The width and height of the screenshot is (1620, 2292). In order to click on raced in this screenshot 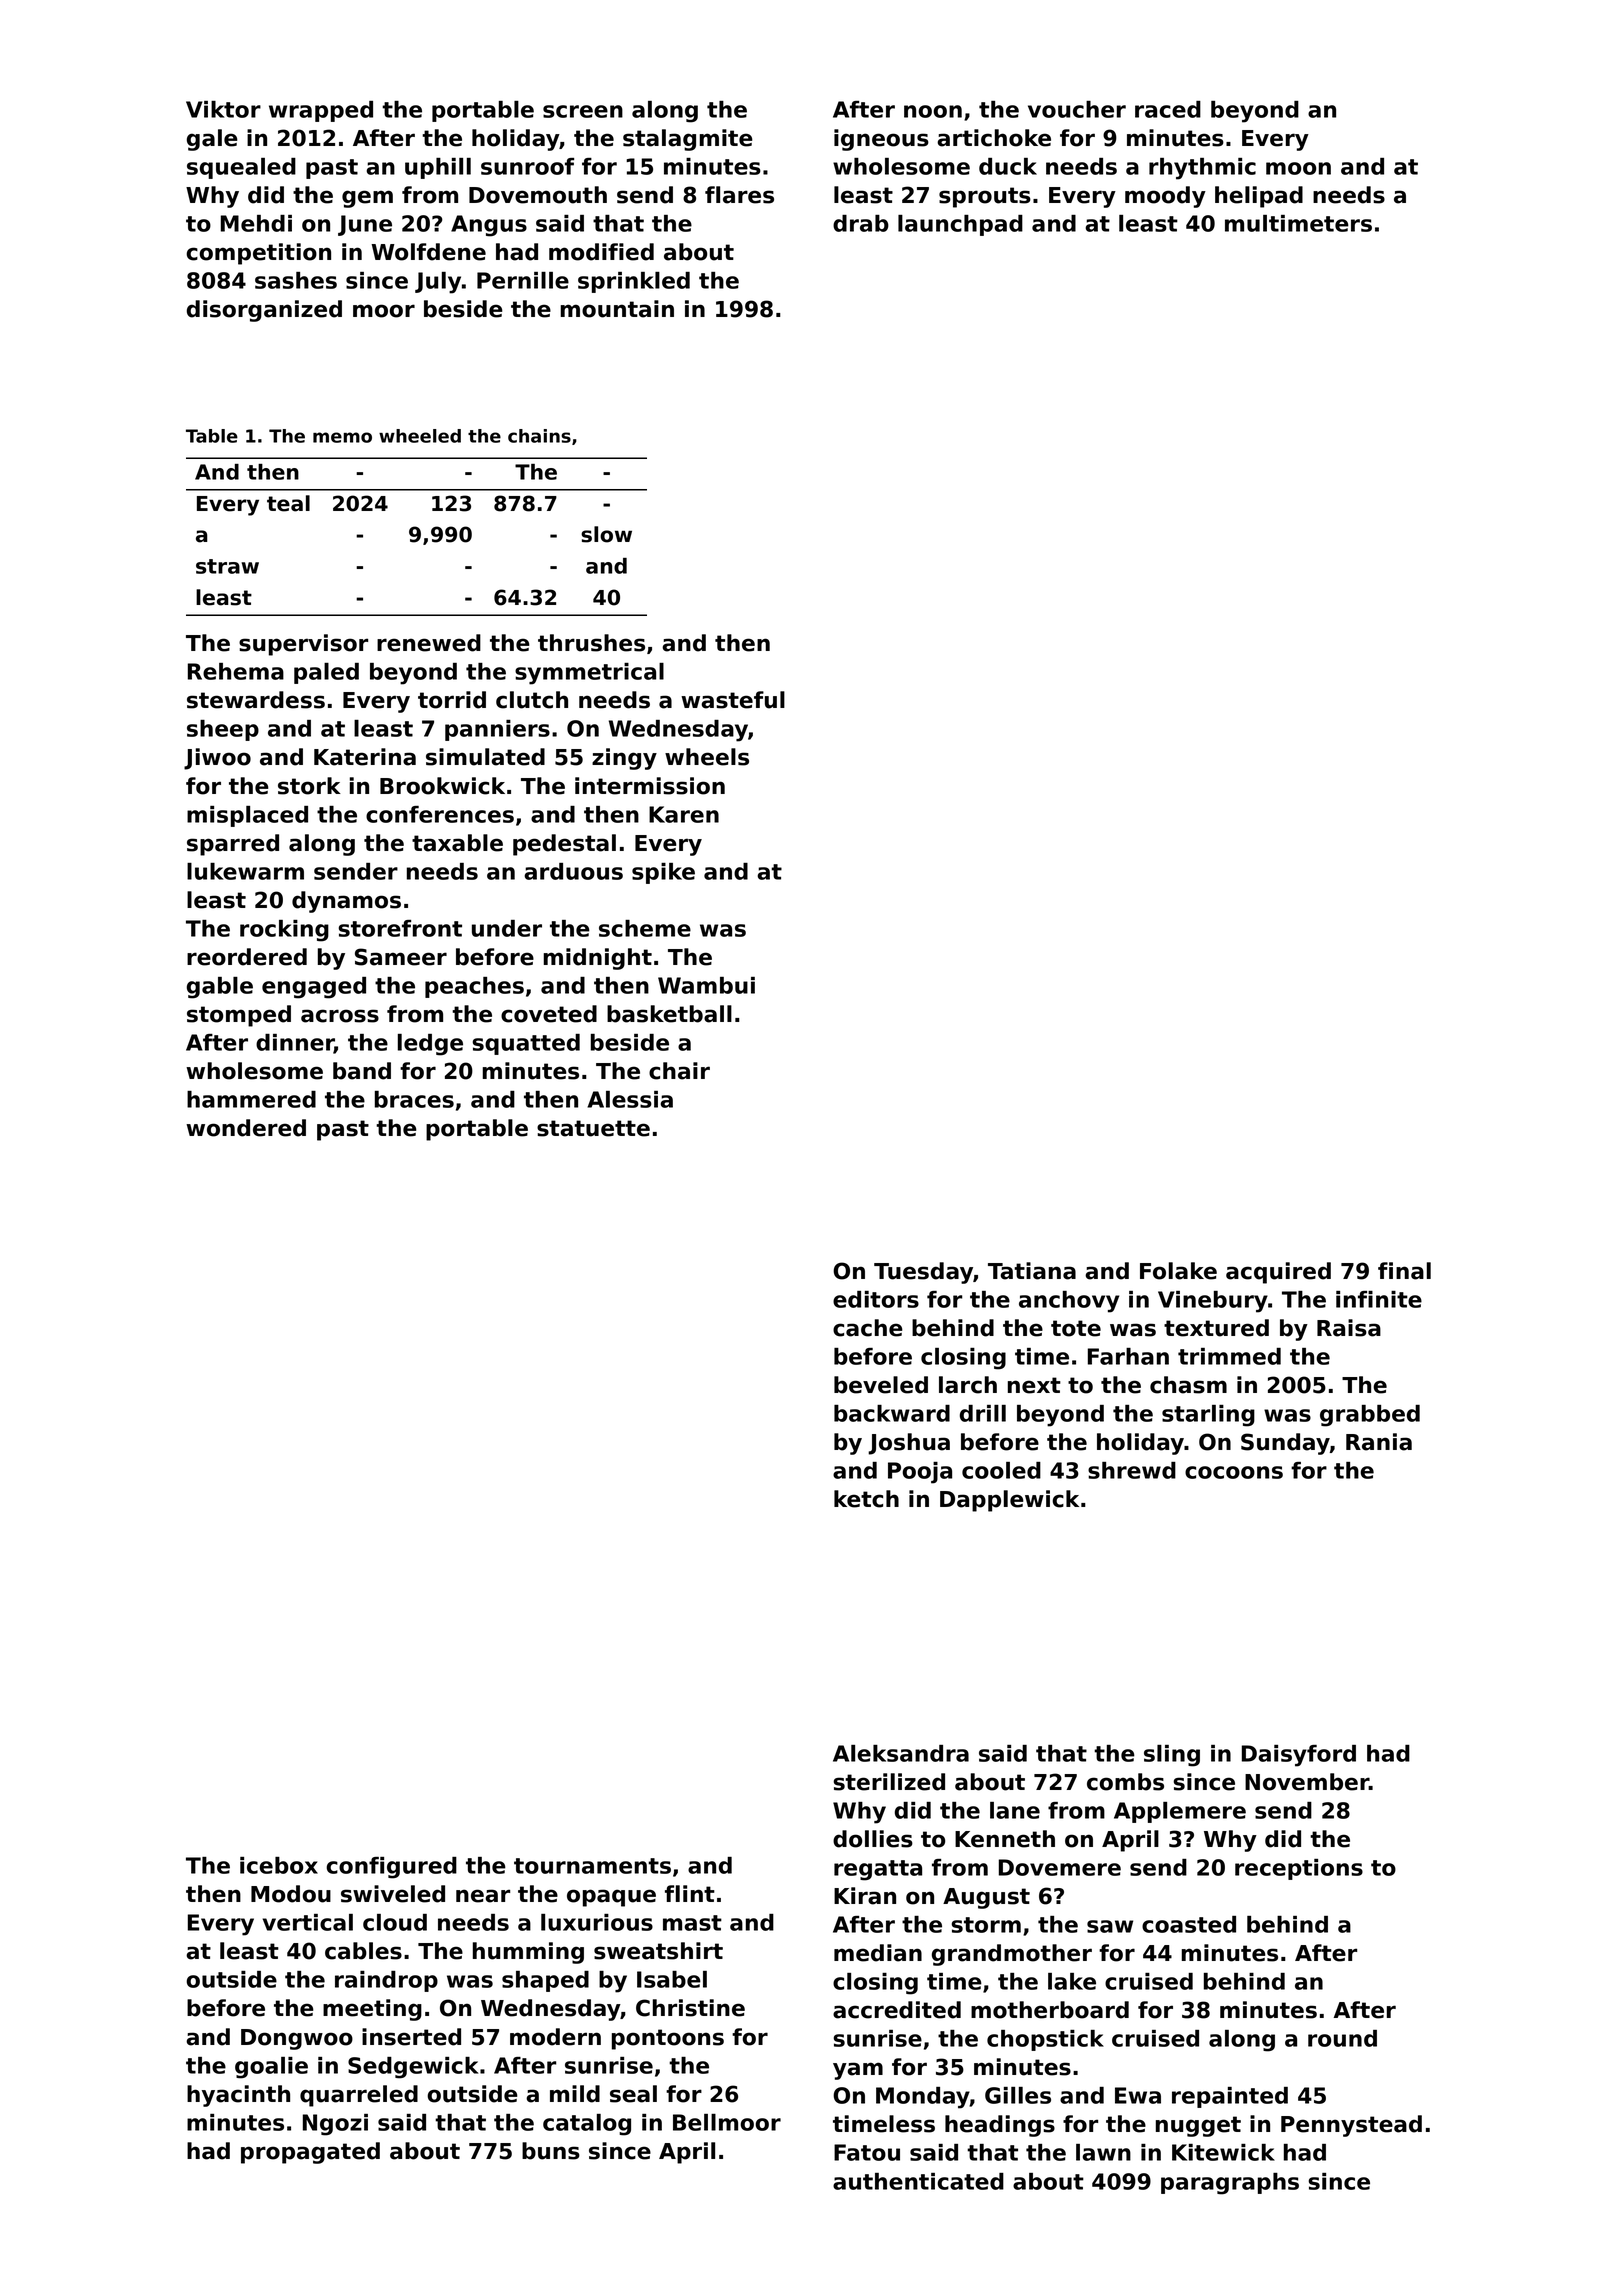, I will do `click(1168, 109)`.
